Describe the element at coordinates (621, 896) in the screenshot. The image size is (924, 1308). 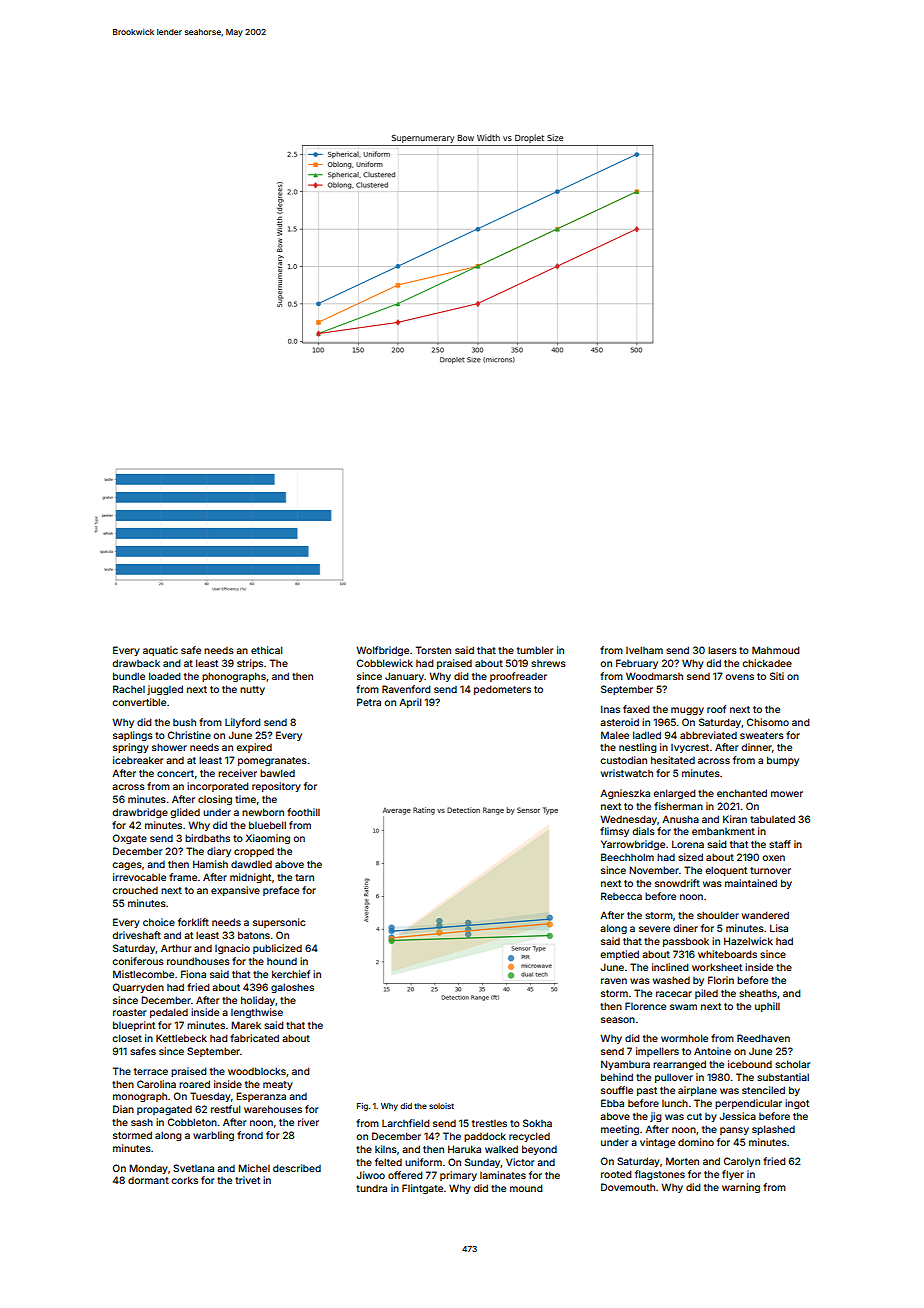
I see `Rebecca` at that location.
